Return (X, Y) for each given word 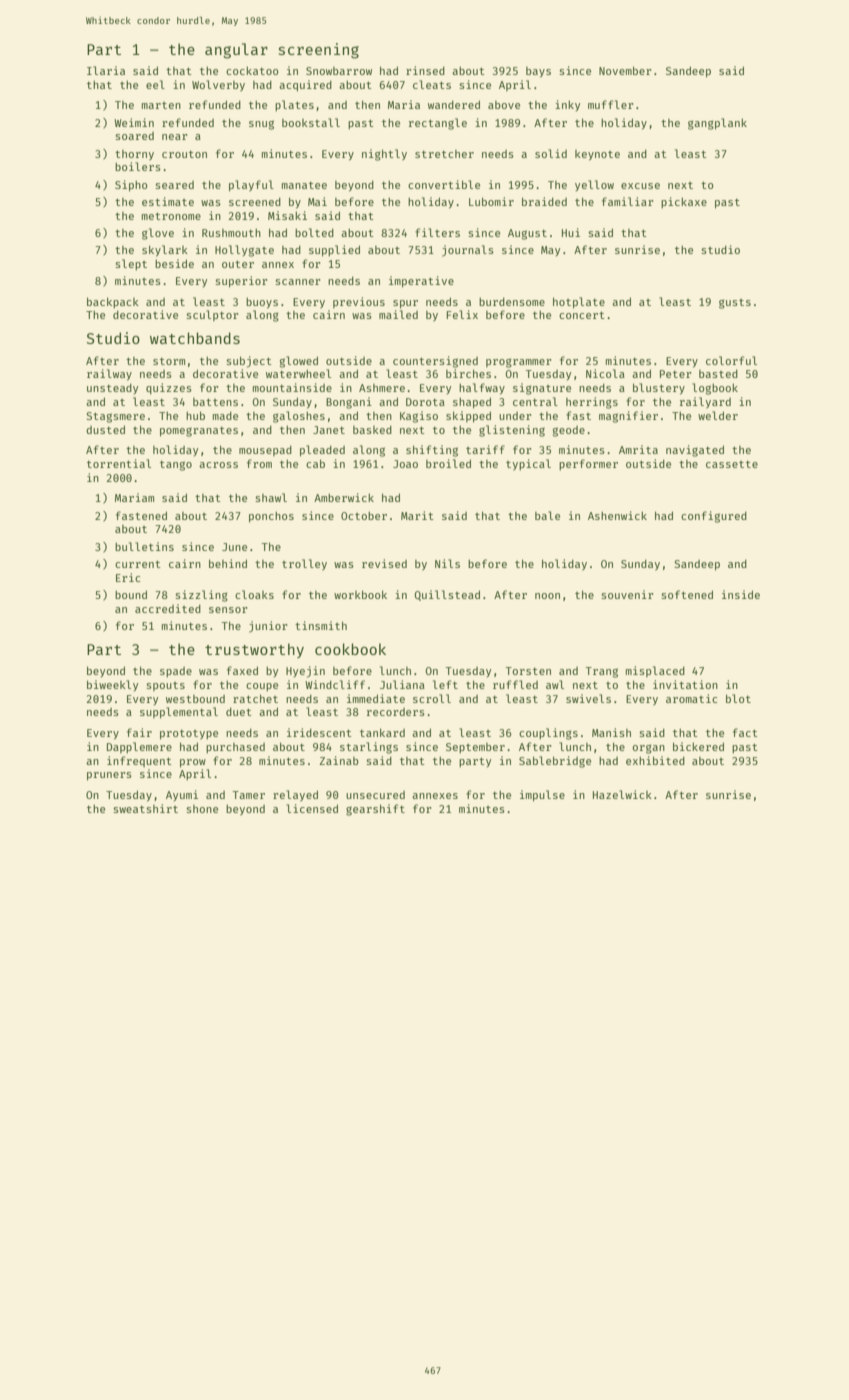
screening (319, 51)
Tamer (249, 795)
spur (405, 304)
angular (236, 51)
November (625, 70)
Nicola (605, 373)
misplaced (655, 671)
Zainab (339, 760)
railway (109, 375)
